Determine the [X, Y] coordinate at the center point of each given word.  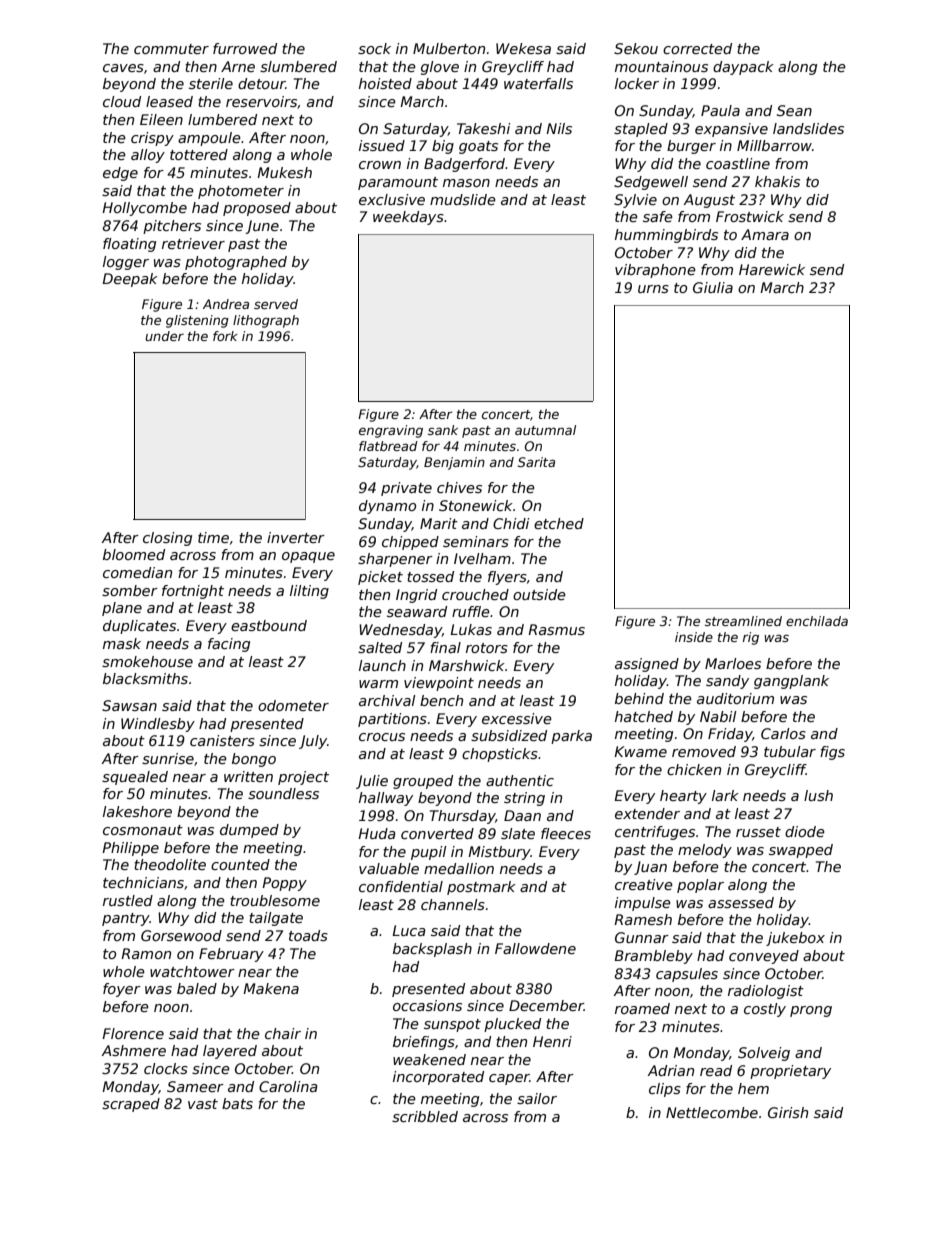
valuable [389, 868]
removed [704, 751]
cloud [122, 101]
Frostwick [750, 216]
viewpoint [439, 684]
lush [818, 795]
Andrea [226, 304]
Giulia [713, 287]
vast [203, 1104]
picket [380, 578]
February [231, 955]
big [443, 147]
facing [229, 645]
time [213, 537]
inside [694, 637]
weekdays [408, 218]
